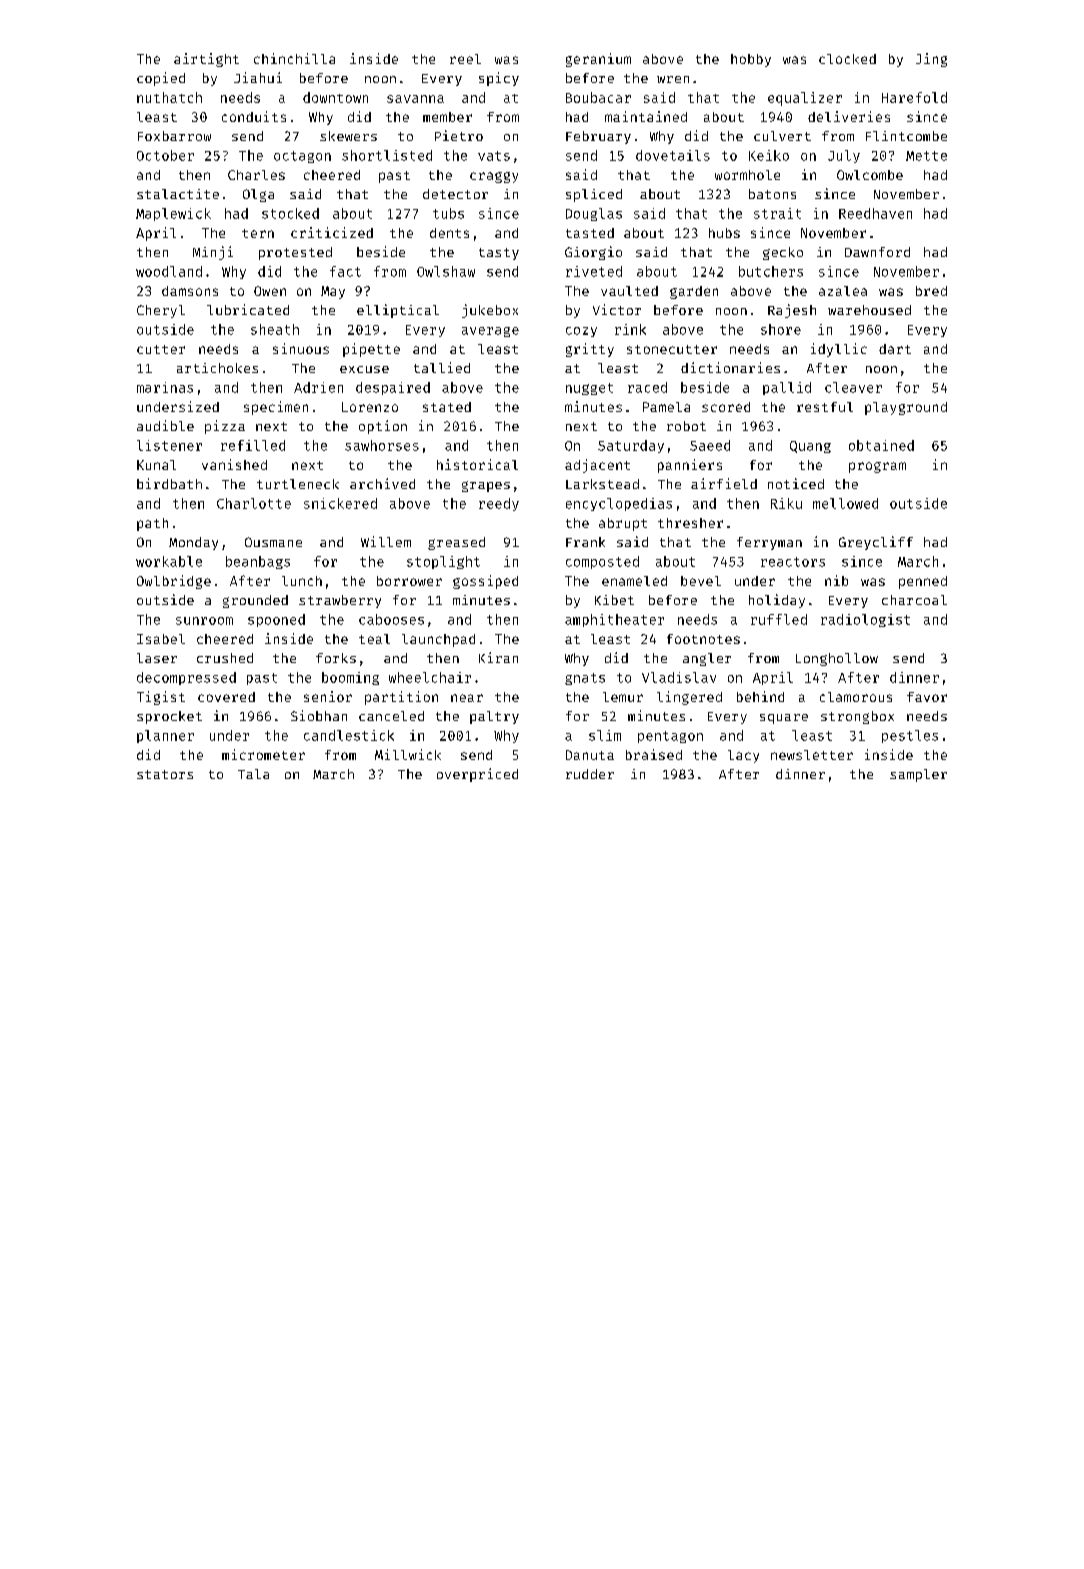  What do you see at coordinates (494, 156) in the screenshot?
I see `vats` at bounding box center [494, 156].
